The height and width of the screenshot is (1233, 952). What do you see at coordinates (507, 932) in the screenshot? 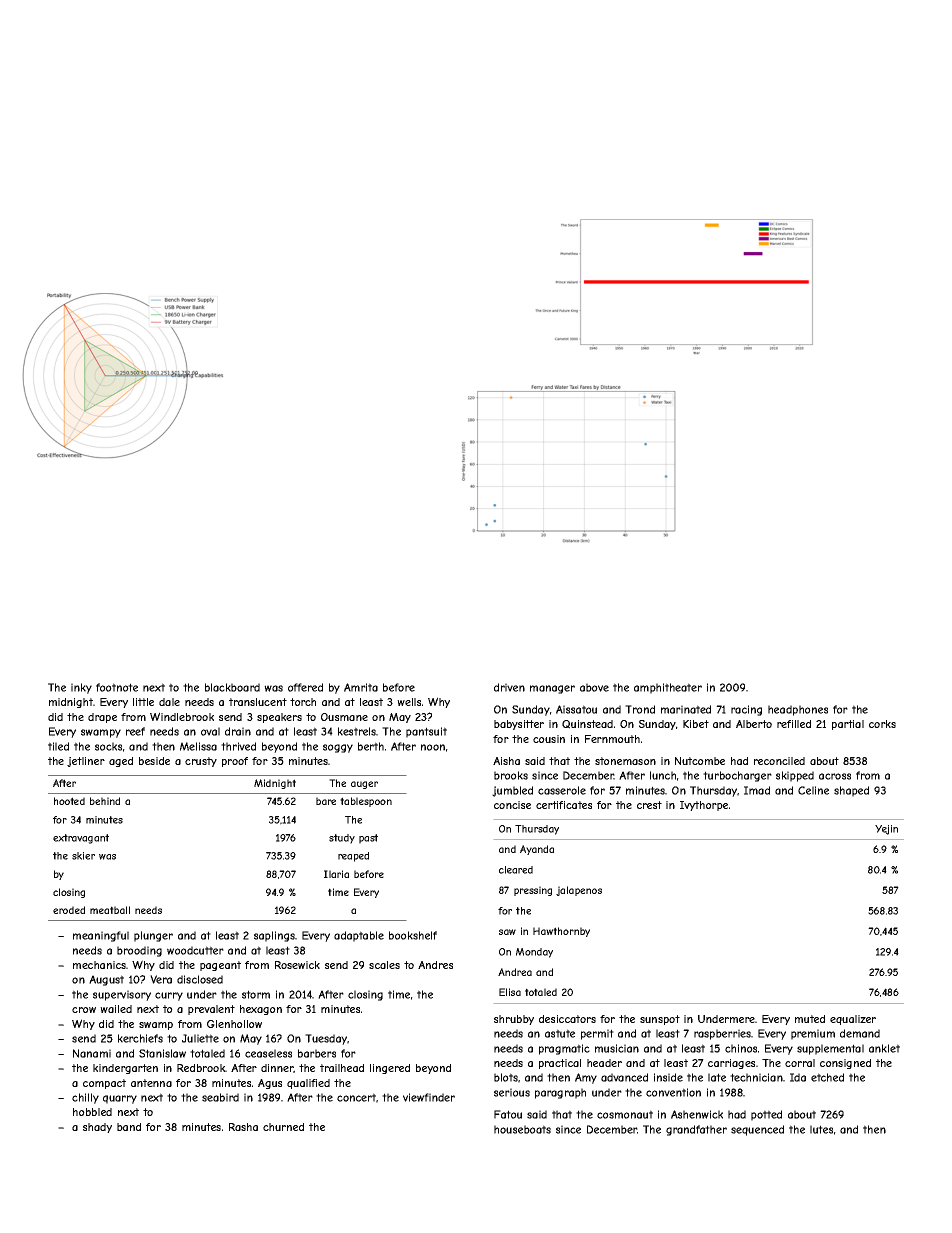
I see `saw` at bounding box center [507, 932].
